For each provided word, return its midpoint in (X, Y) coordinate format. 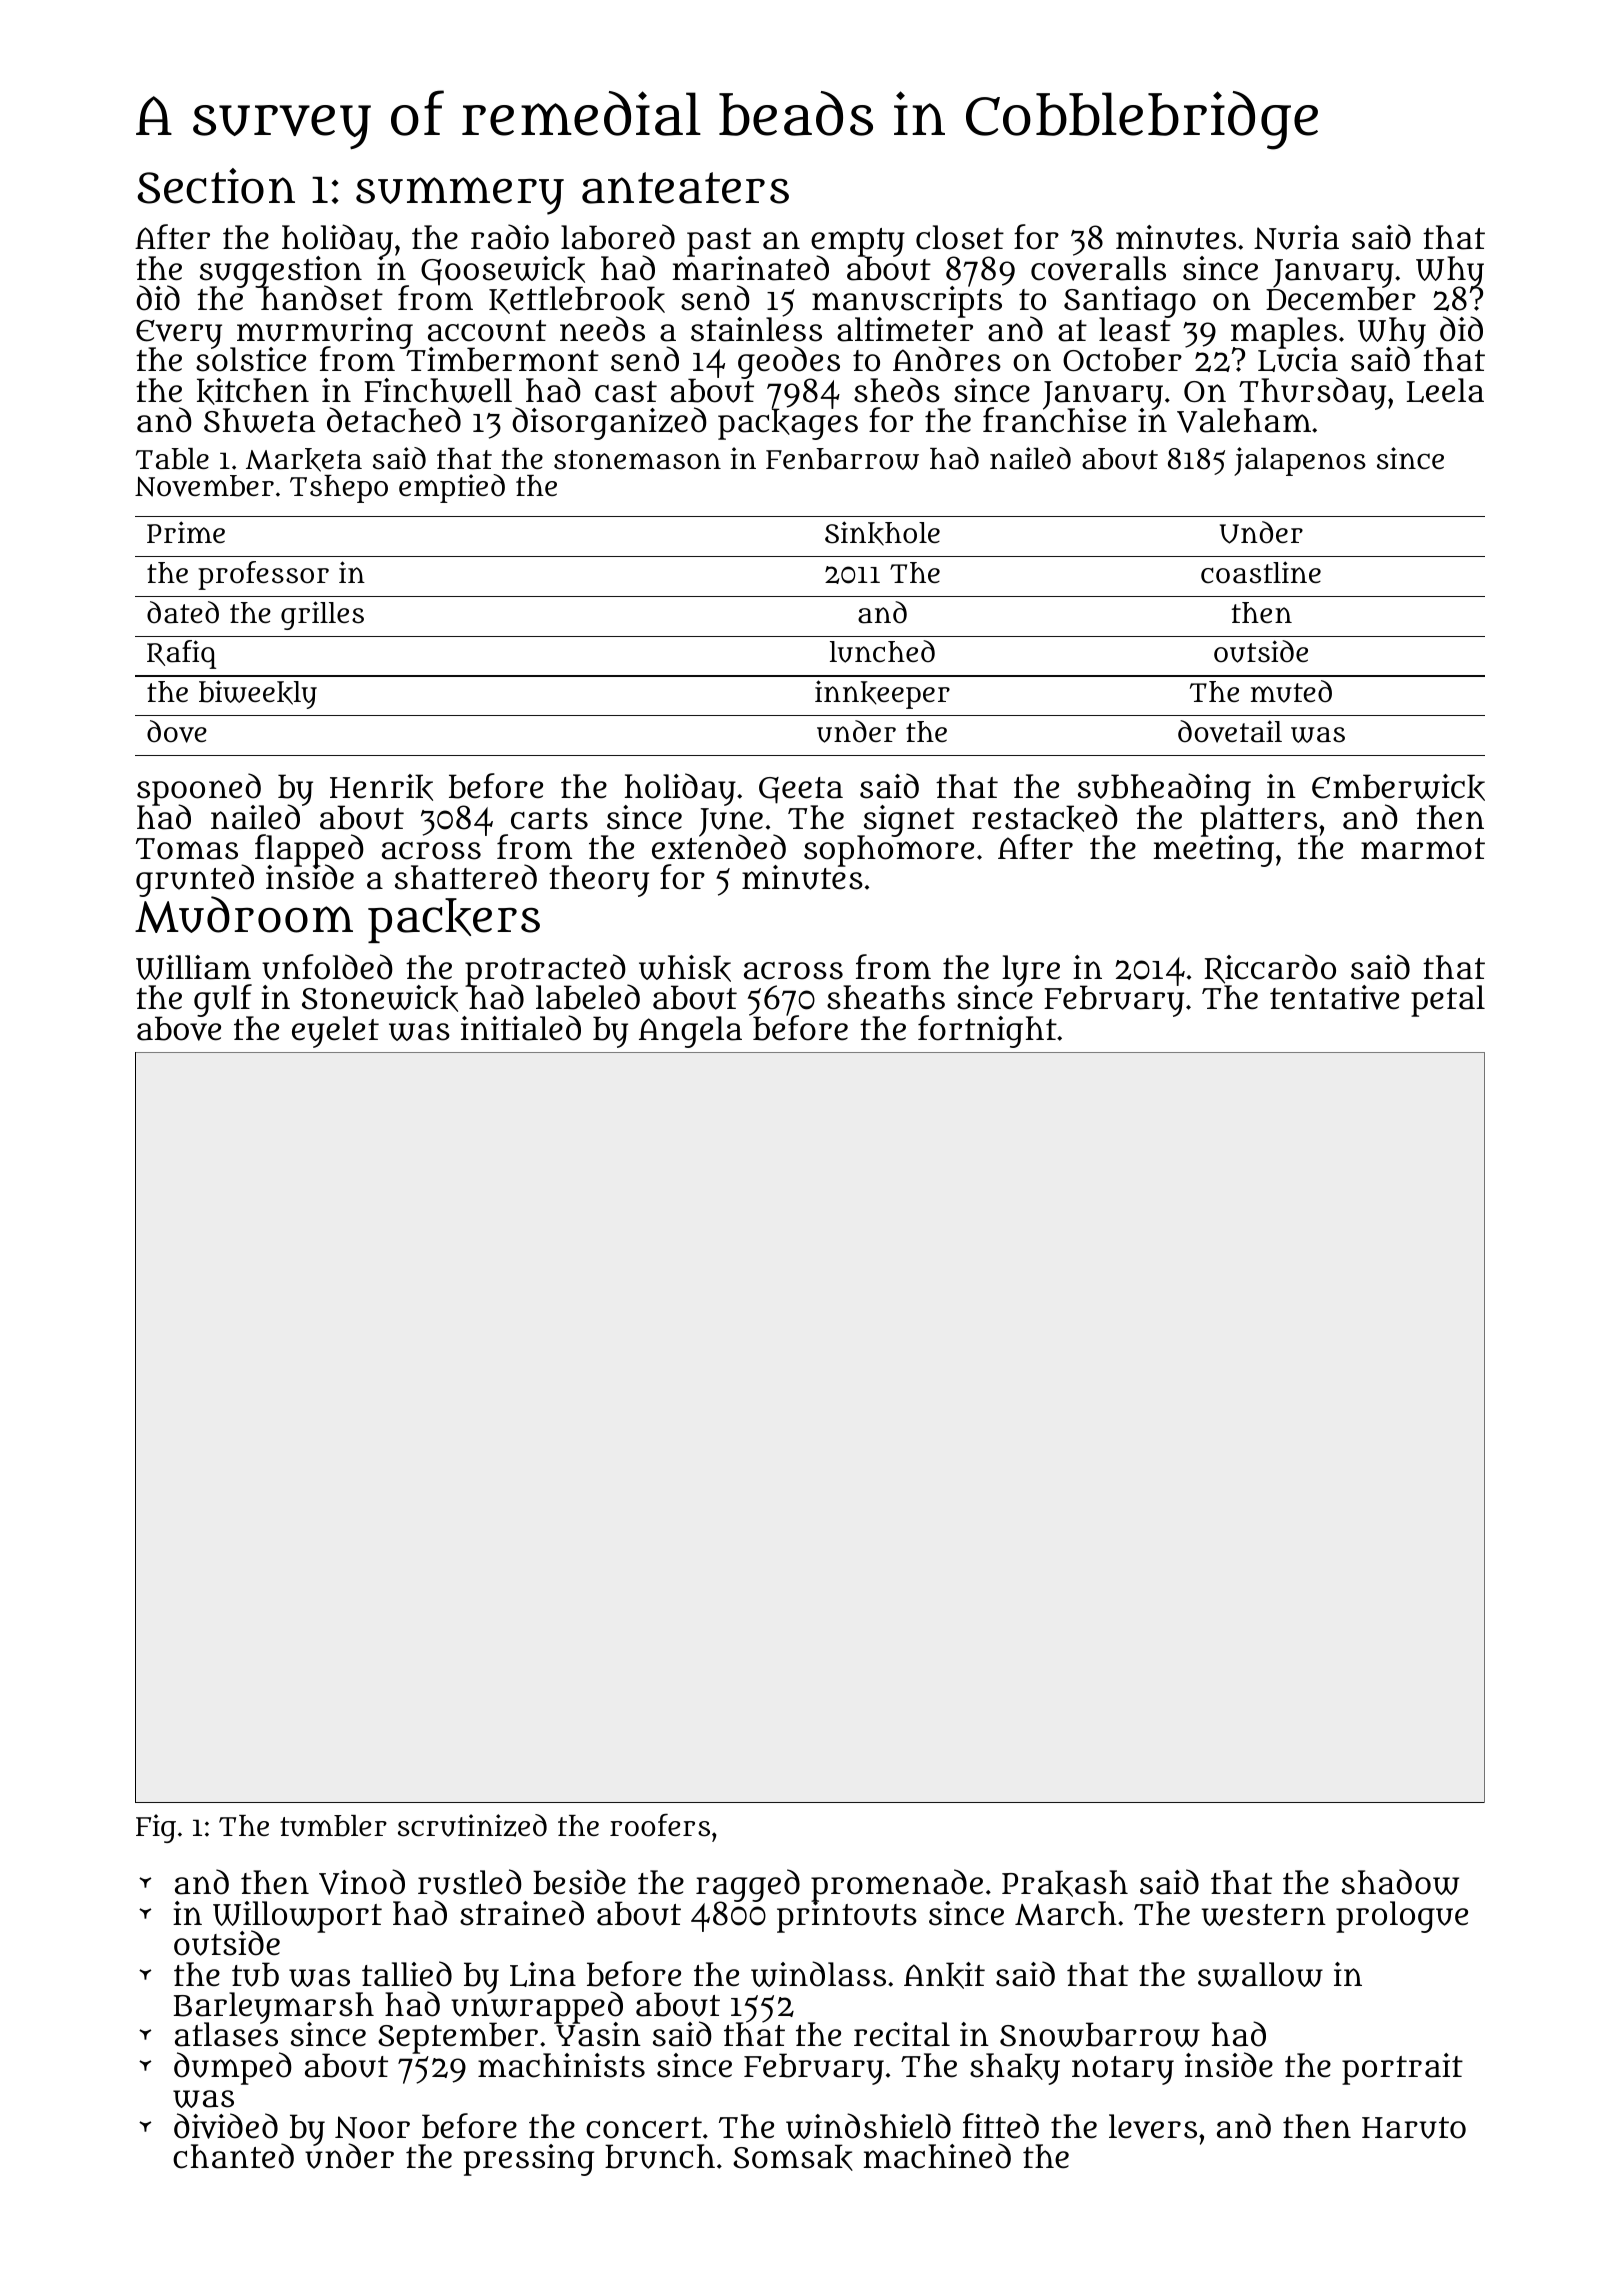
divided (226, 2126)
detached (394, 420)
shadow (1400, 1882)
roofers (660, 1825)
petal (1448, 1001)
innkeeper (882, 694)
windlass (818, 1974)
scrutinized (472, 1825)
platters (1259, 821)
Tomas (187, 849)
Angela (690, 1032)
